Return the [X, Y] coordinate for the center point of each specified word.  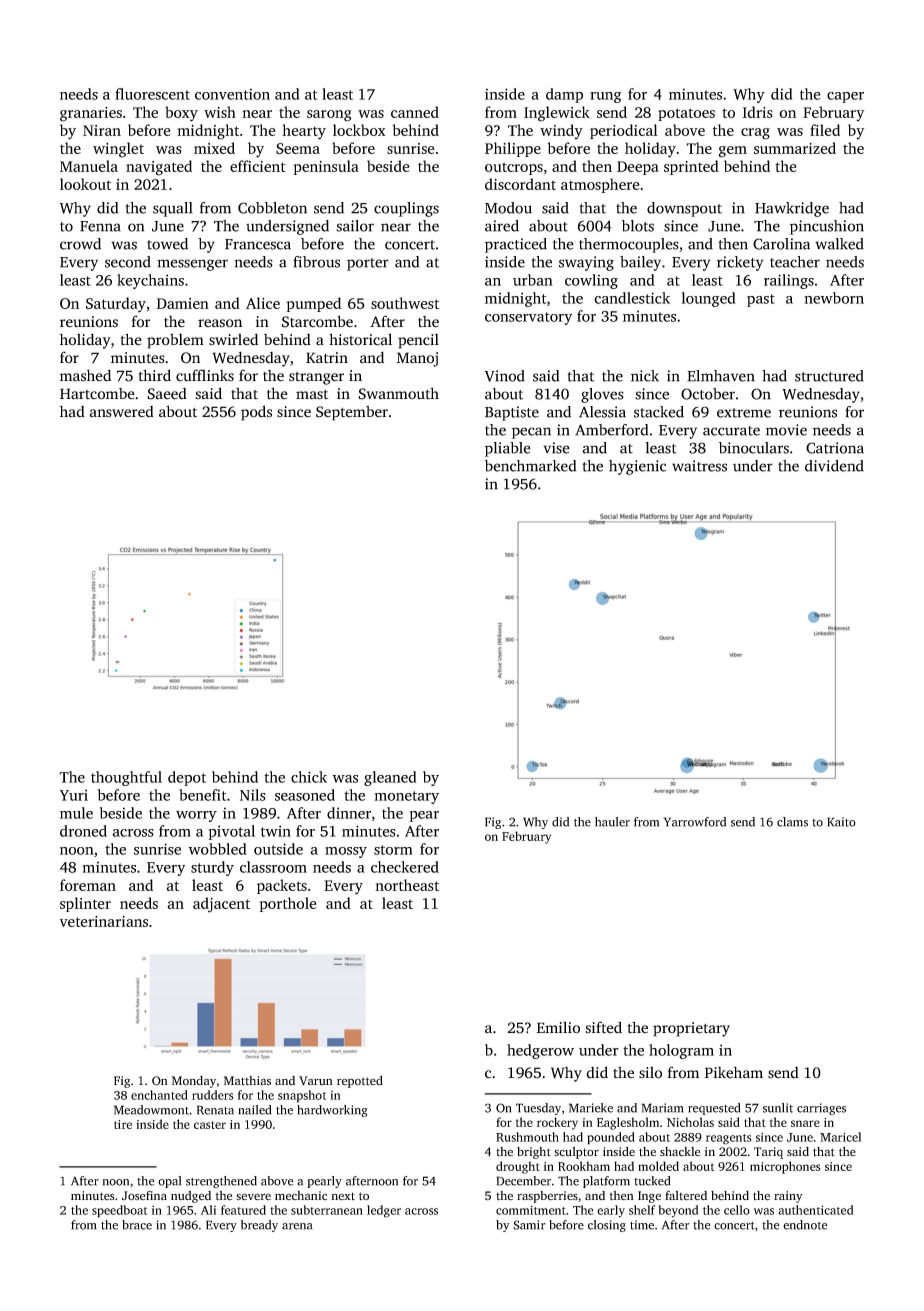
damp [564, 95]
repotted [360, 1082]
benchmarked [530, 466]
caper [845, 97]
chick [309, 777]
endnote [805, 1225]
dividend [834, 466]
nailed [254, 1110]
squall [173, 209]
